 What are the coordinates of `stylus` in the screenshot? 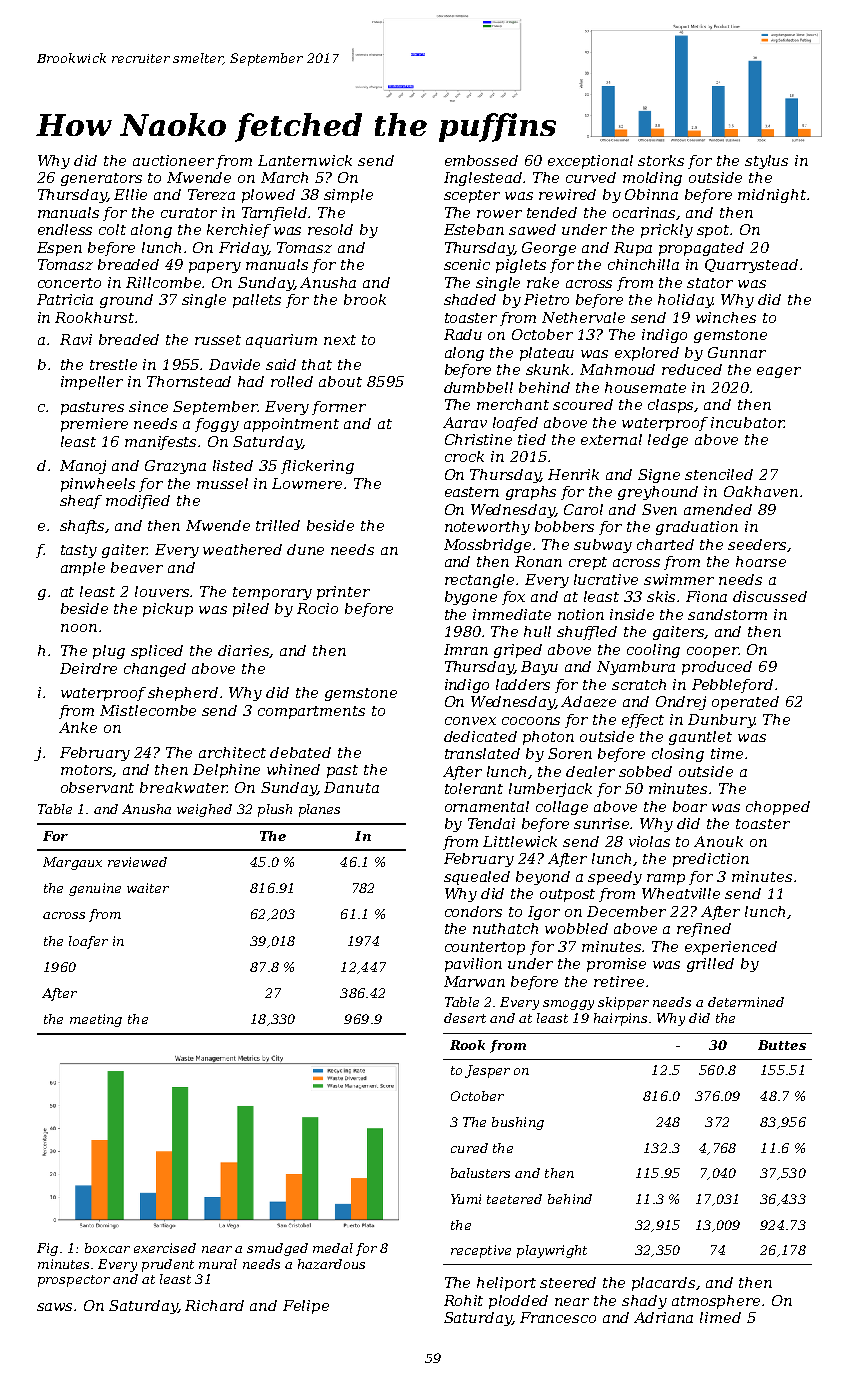 It's located at (766, 162).
